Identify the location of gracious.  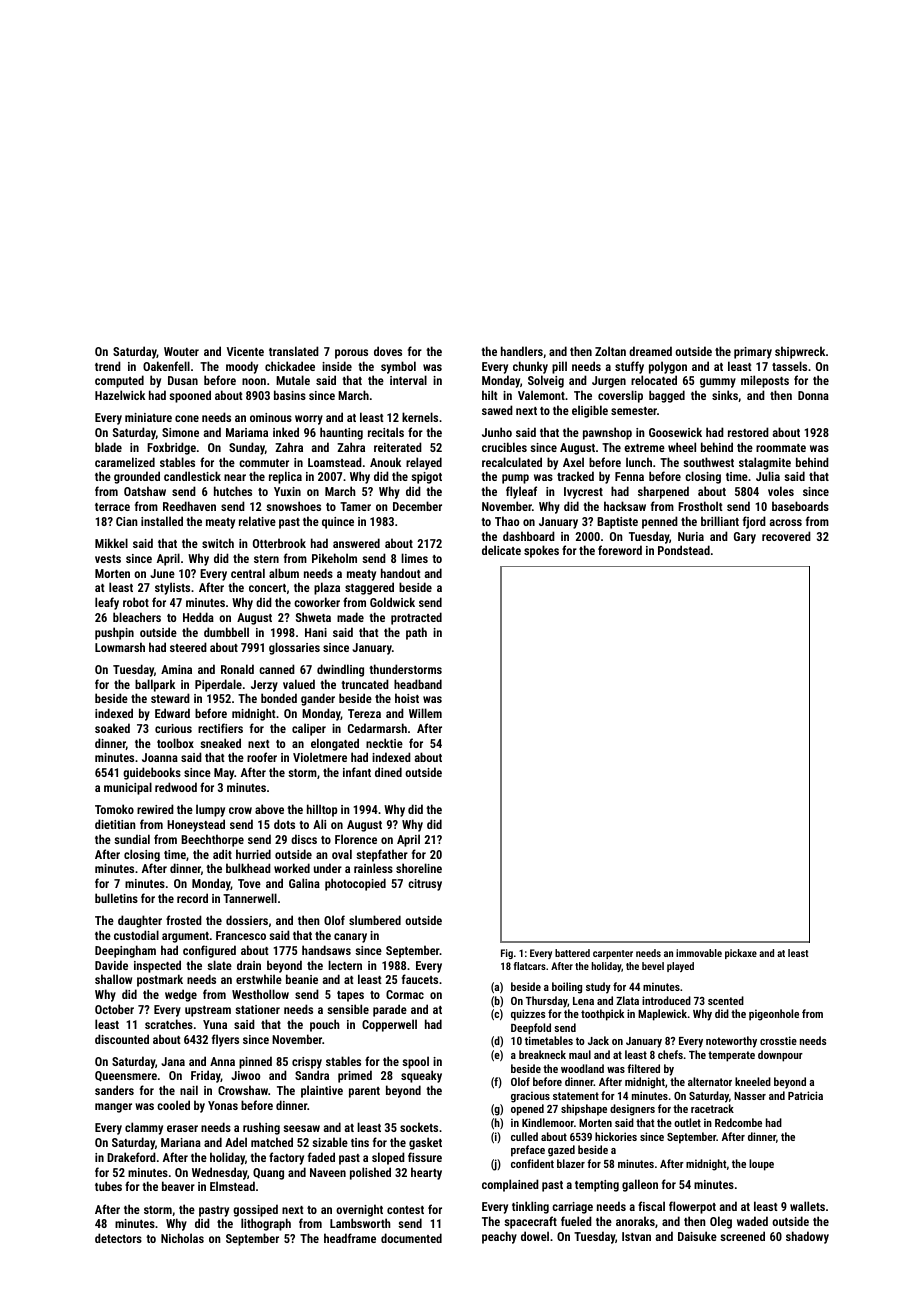
(530, 1097).
